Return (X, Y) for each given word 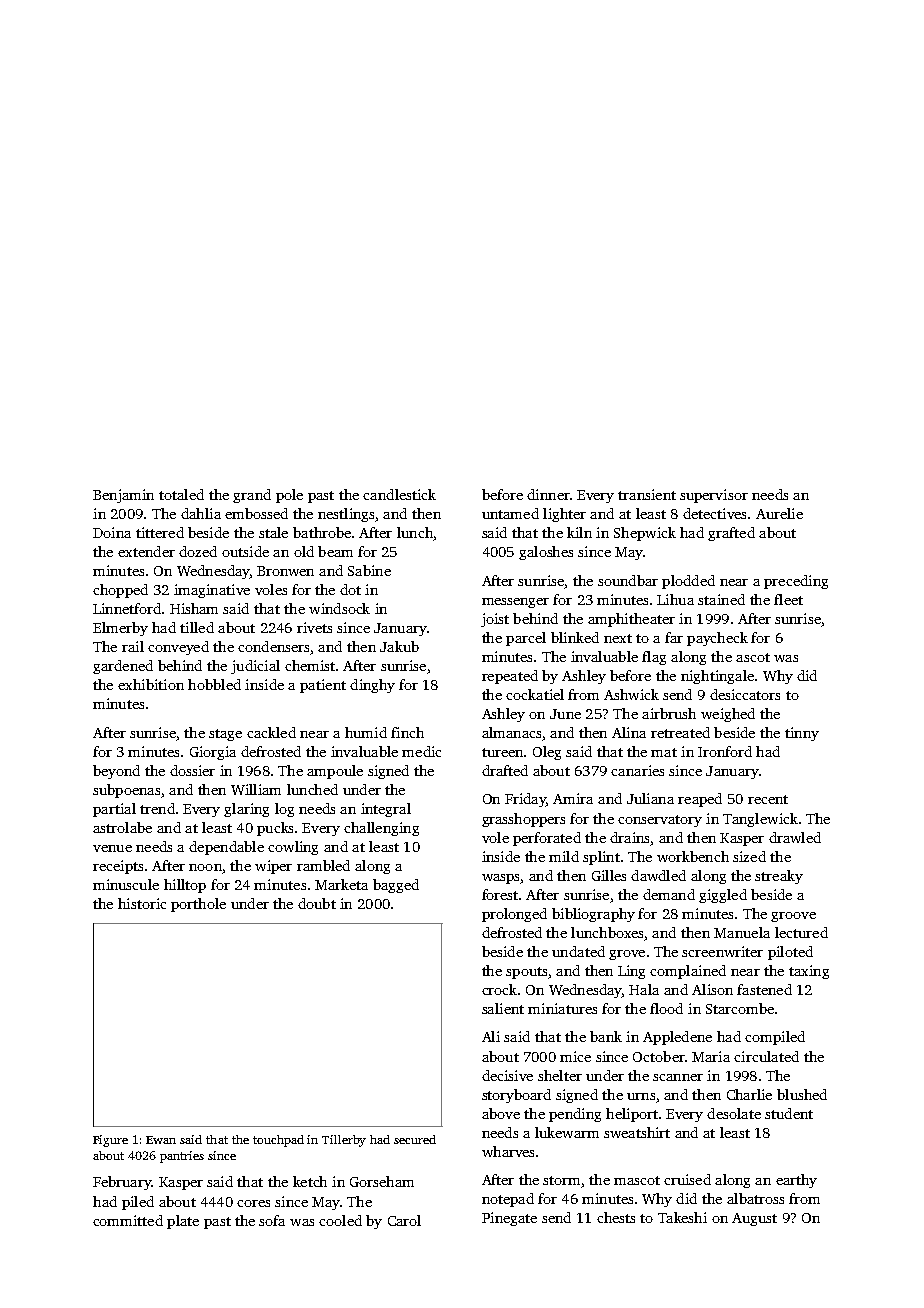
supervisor (714, 496)
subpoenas (126, 791)
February (122, 1183)
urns (641, 1096)
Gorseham (382, 1181)
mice (575, 1056)
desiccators (745, 694)
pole (289, 496)
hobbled (214, 684)
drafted (505, 770)
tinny (802, 734)
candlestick (399, 494)
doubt (317, 903)
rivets (314, 627)
